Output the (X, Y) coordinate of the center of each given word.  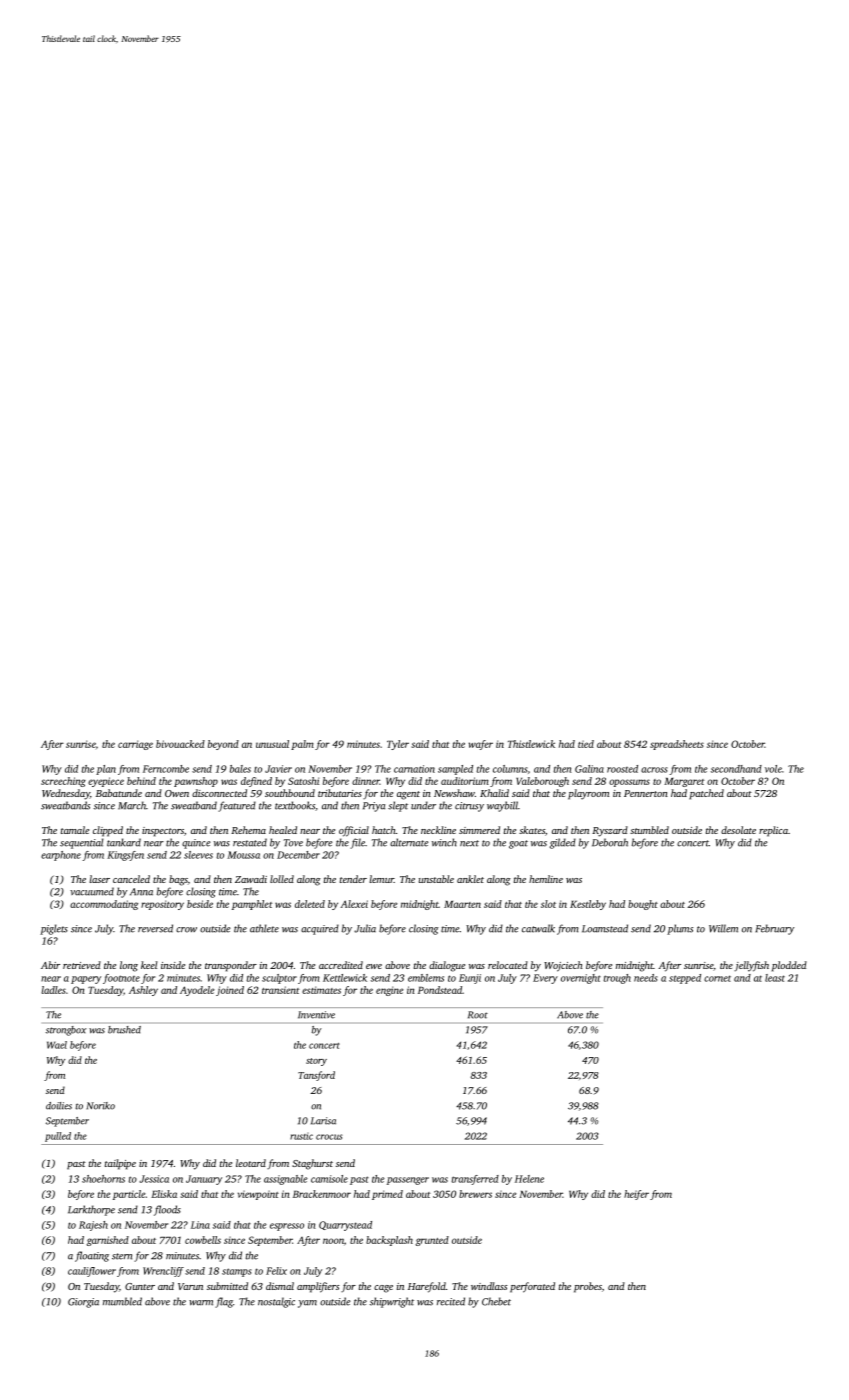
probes (588, 1287)
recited (451, 1301)
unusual (272, 744)
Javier (278, 769)
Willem (723, 928)
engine (389, 991)
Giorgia (83, 1303)
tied (586, 744)
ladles (53, 990)
